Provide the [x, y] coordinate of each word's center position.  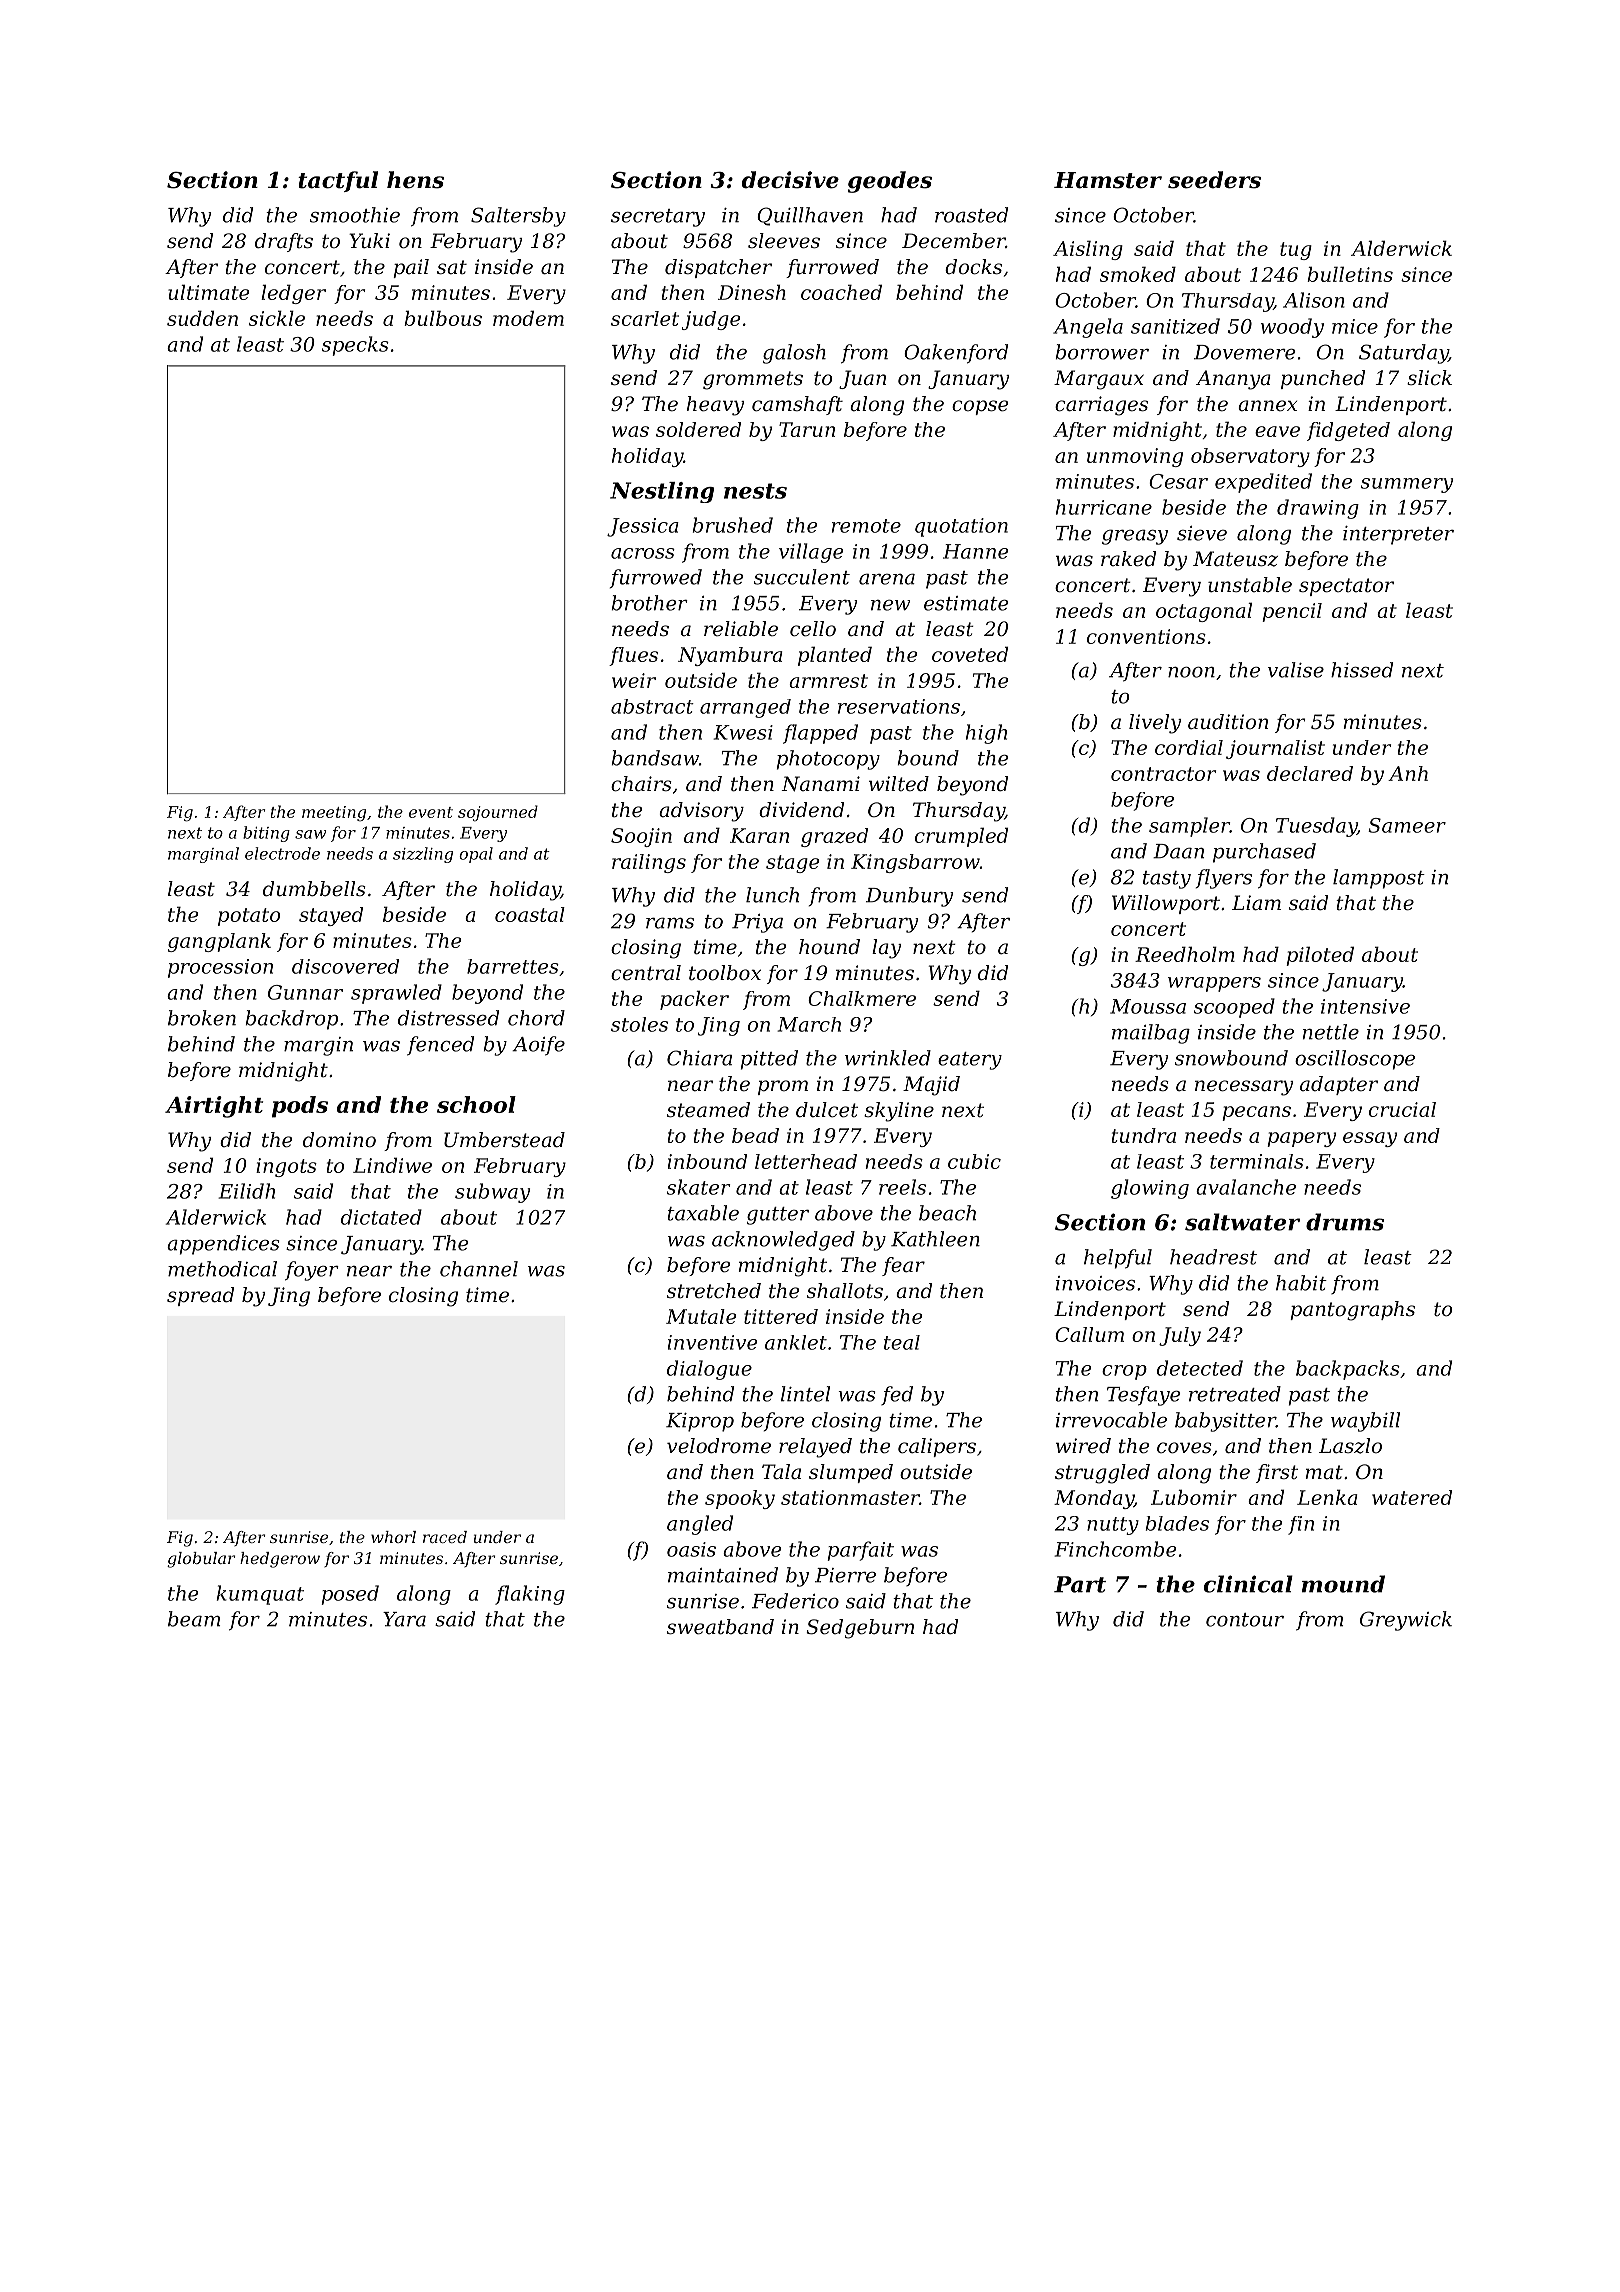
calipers [937, 1447]
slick [1429, 377]
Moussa [1148, 1006]
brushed [733, 525]
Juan [862, 379]
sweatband [720, 1627]
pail [411, 268]
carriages [1101, 406]
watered [1412, 1497]
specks [355, 346]
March [809, 1024]
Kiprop [700, 1422]
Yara [404, 1619]
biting [266, 834]
